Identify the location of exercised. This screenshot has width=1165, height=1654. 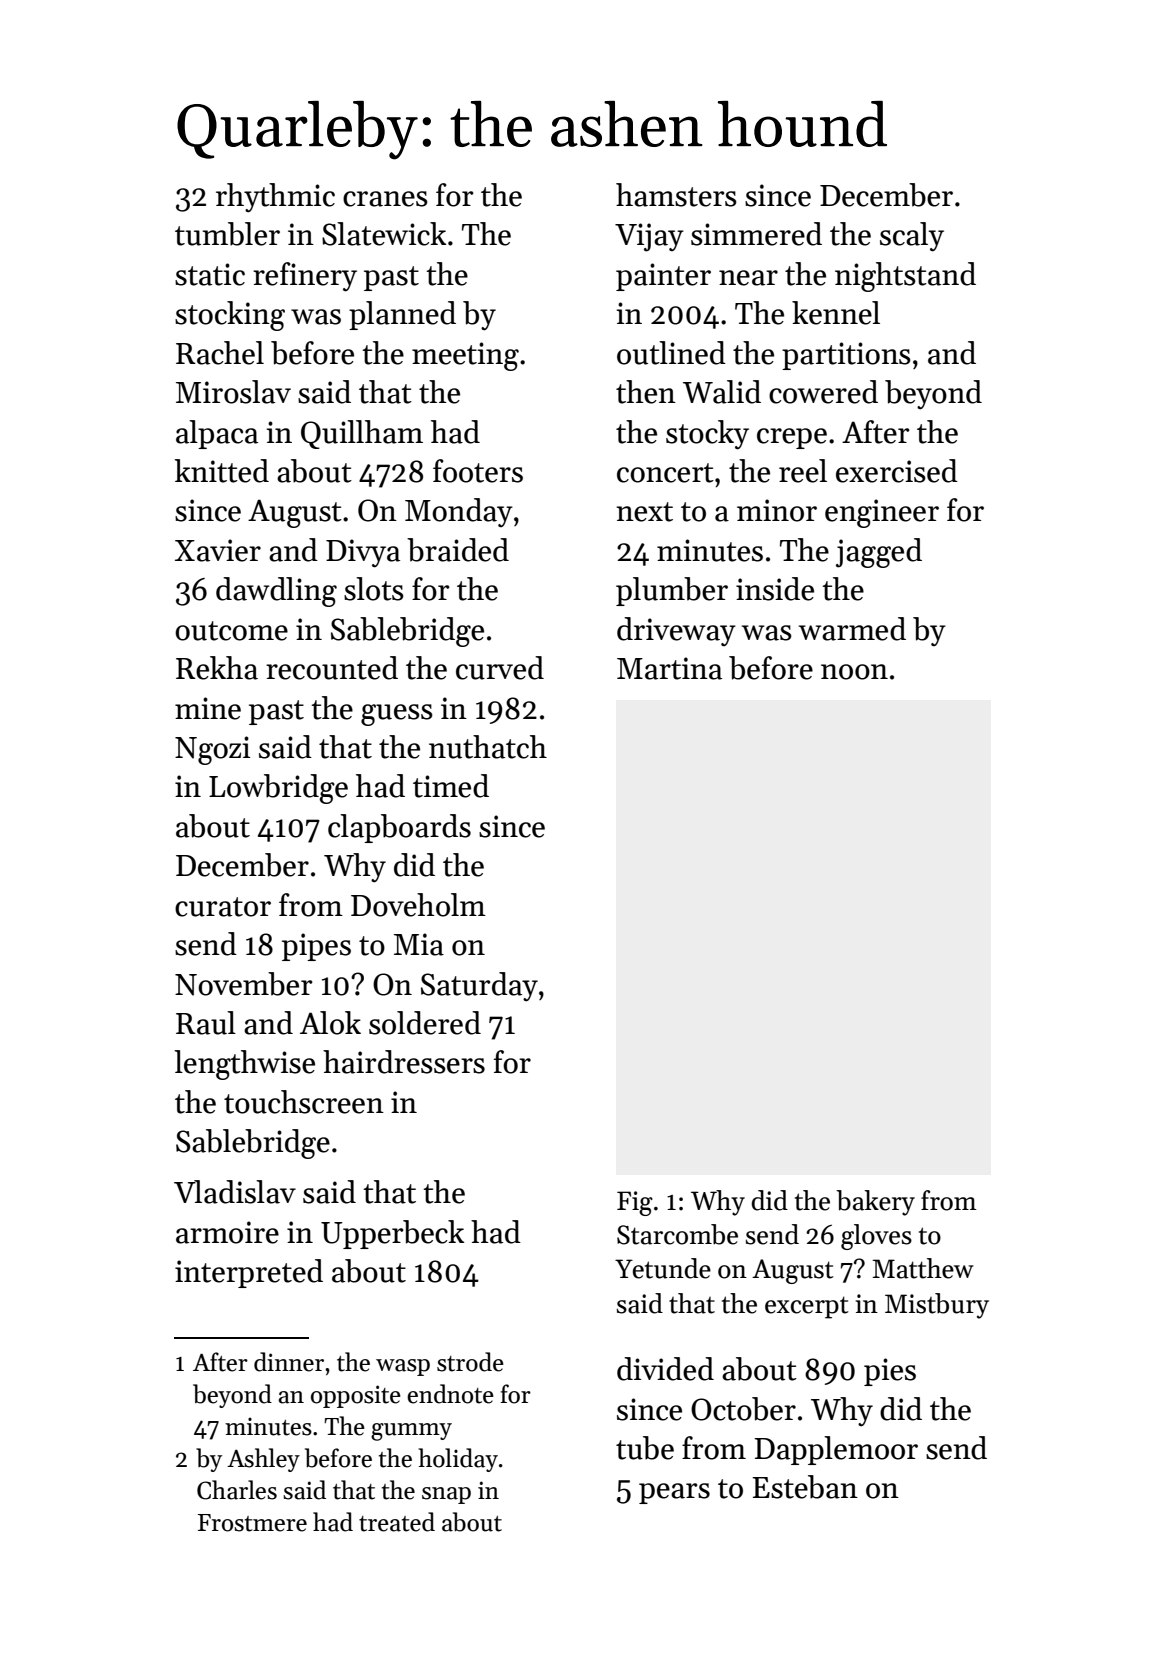
(897, 471).
